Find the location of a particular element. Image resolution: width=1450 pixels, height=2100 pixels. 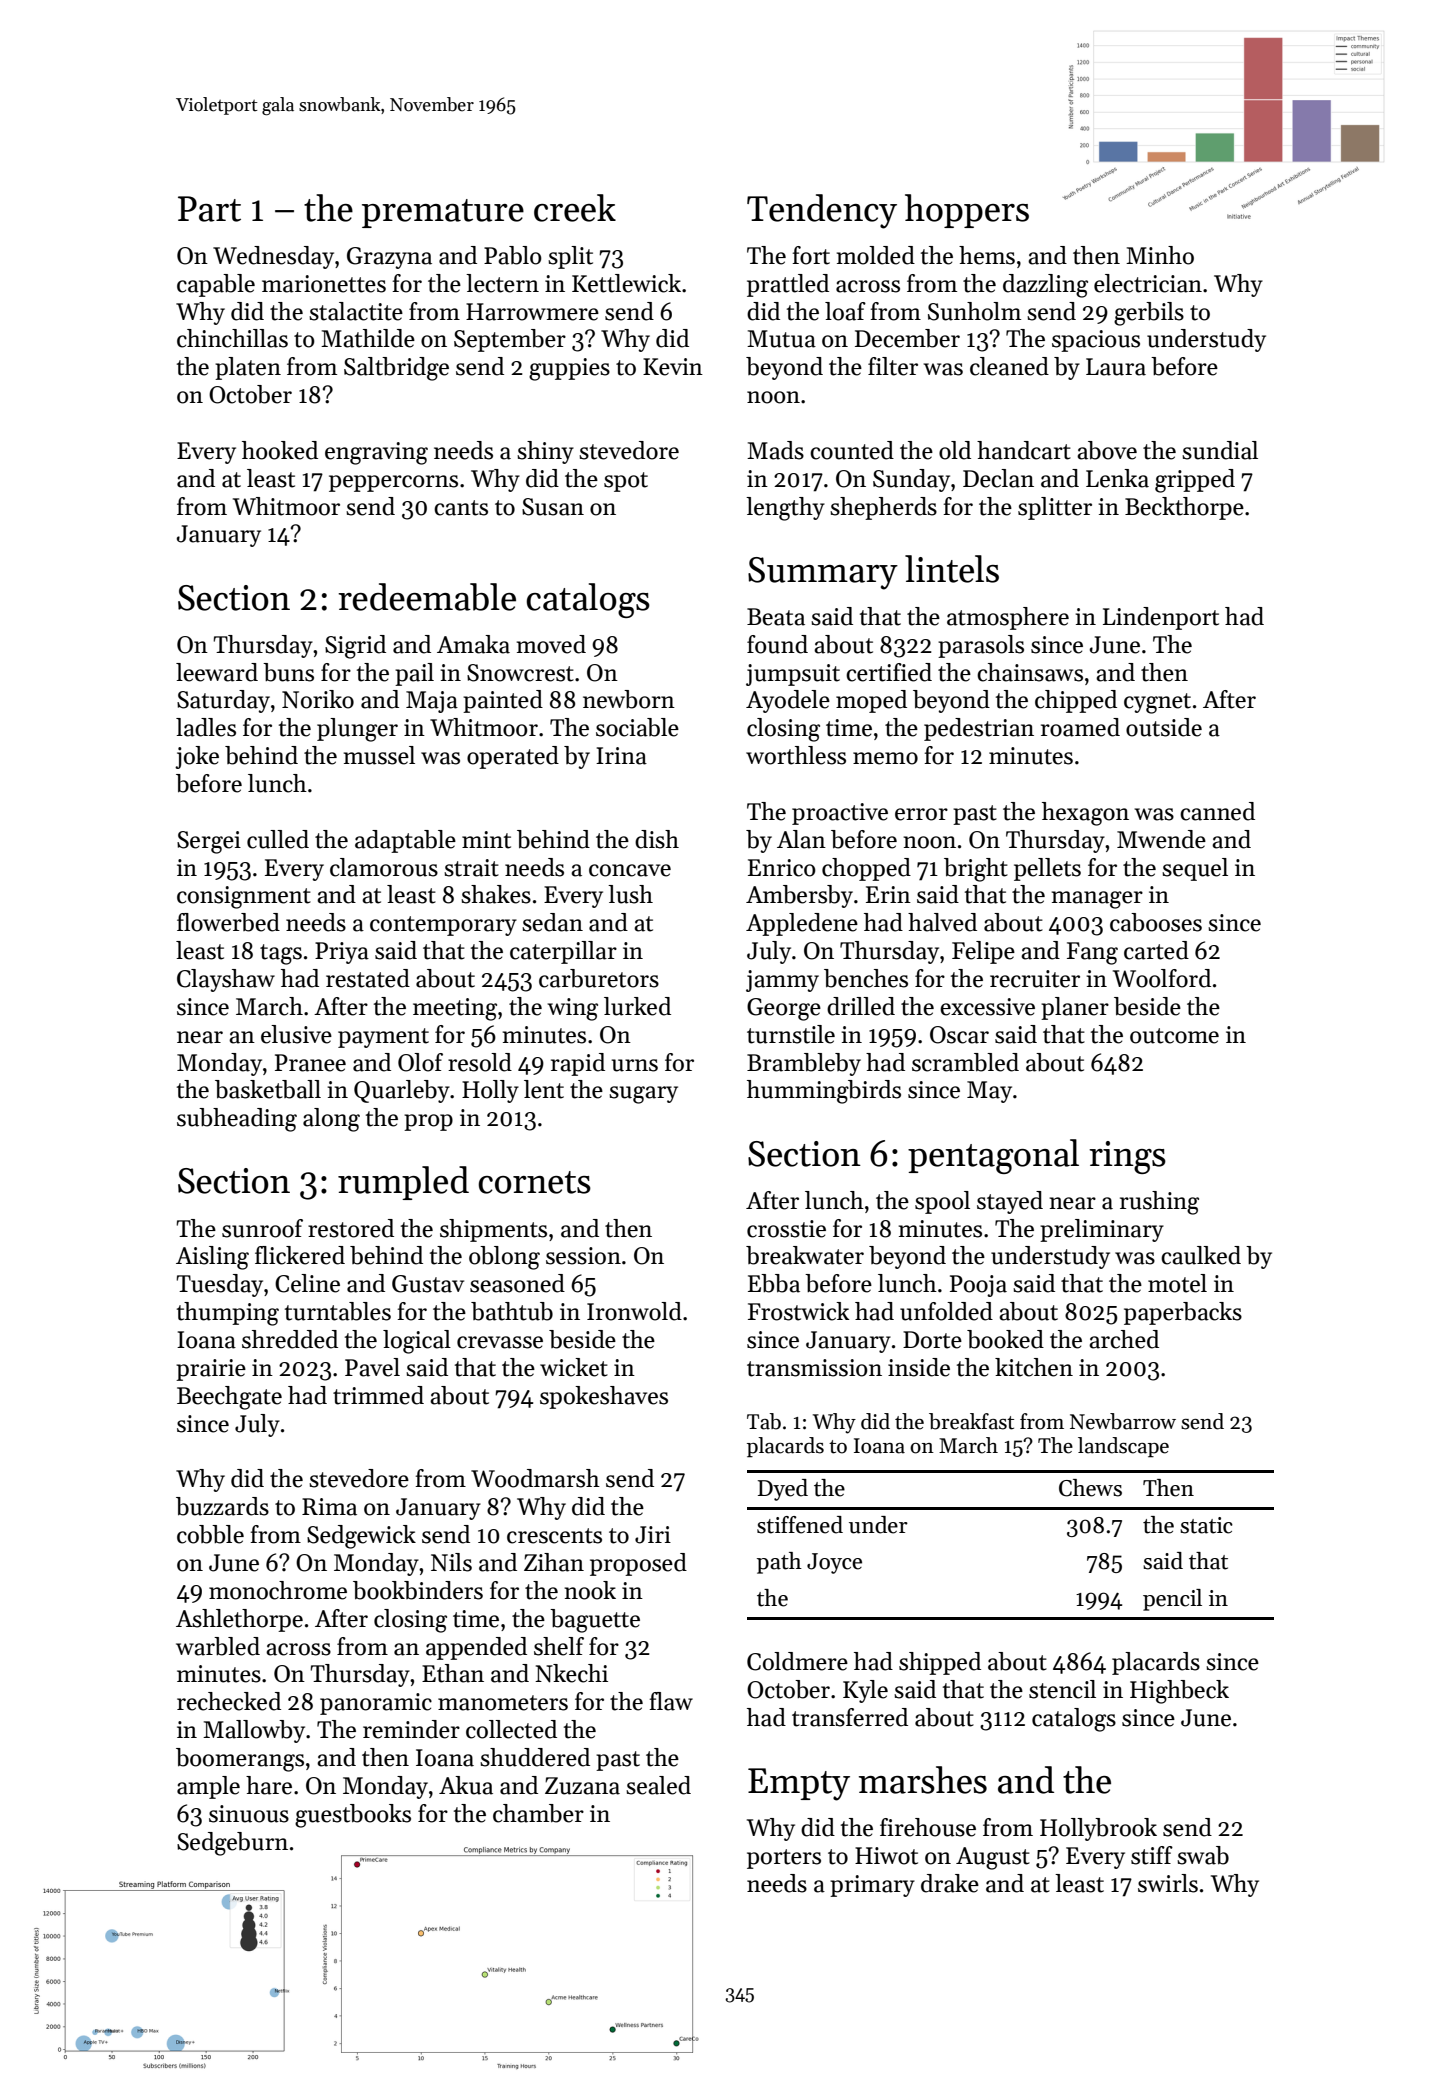

hoppers is located at coordinates (967, 211).
